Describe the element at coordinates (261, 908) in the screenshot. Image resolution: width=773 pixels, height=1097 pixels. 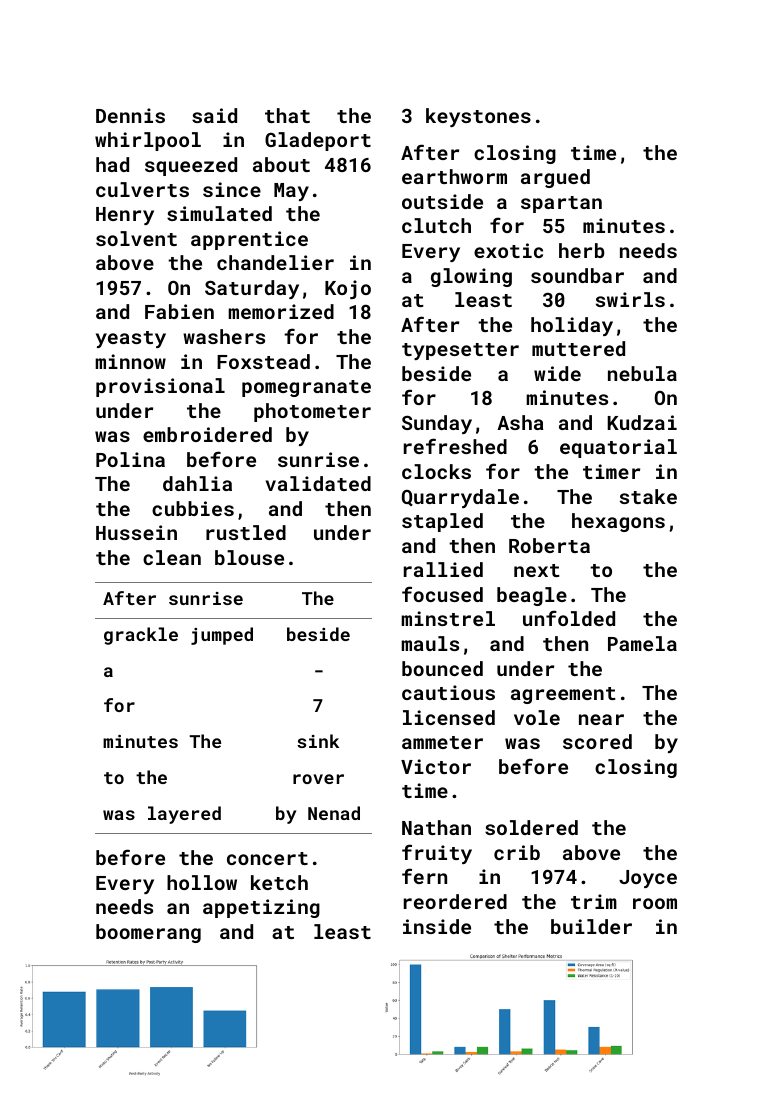
I see `appetizing` at that location.
